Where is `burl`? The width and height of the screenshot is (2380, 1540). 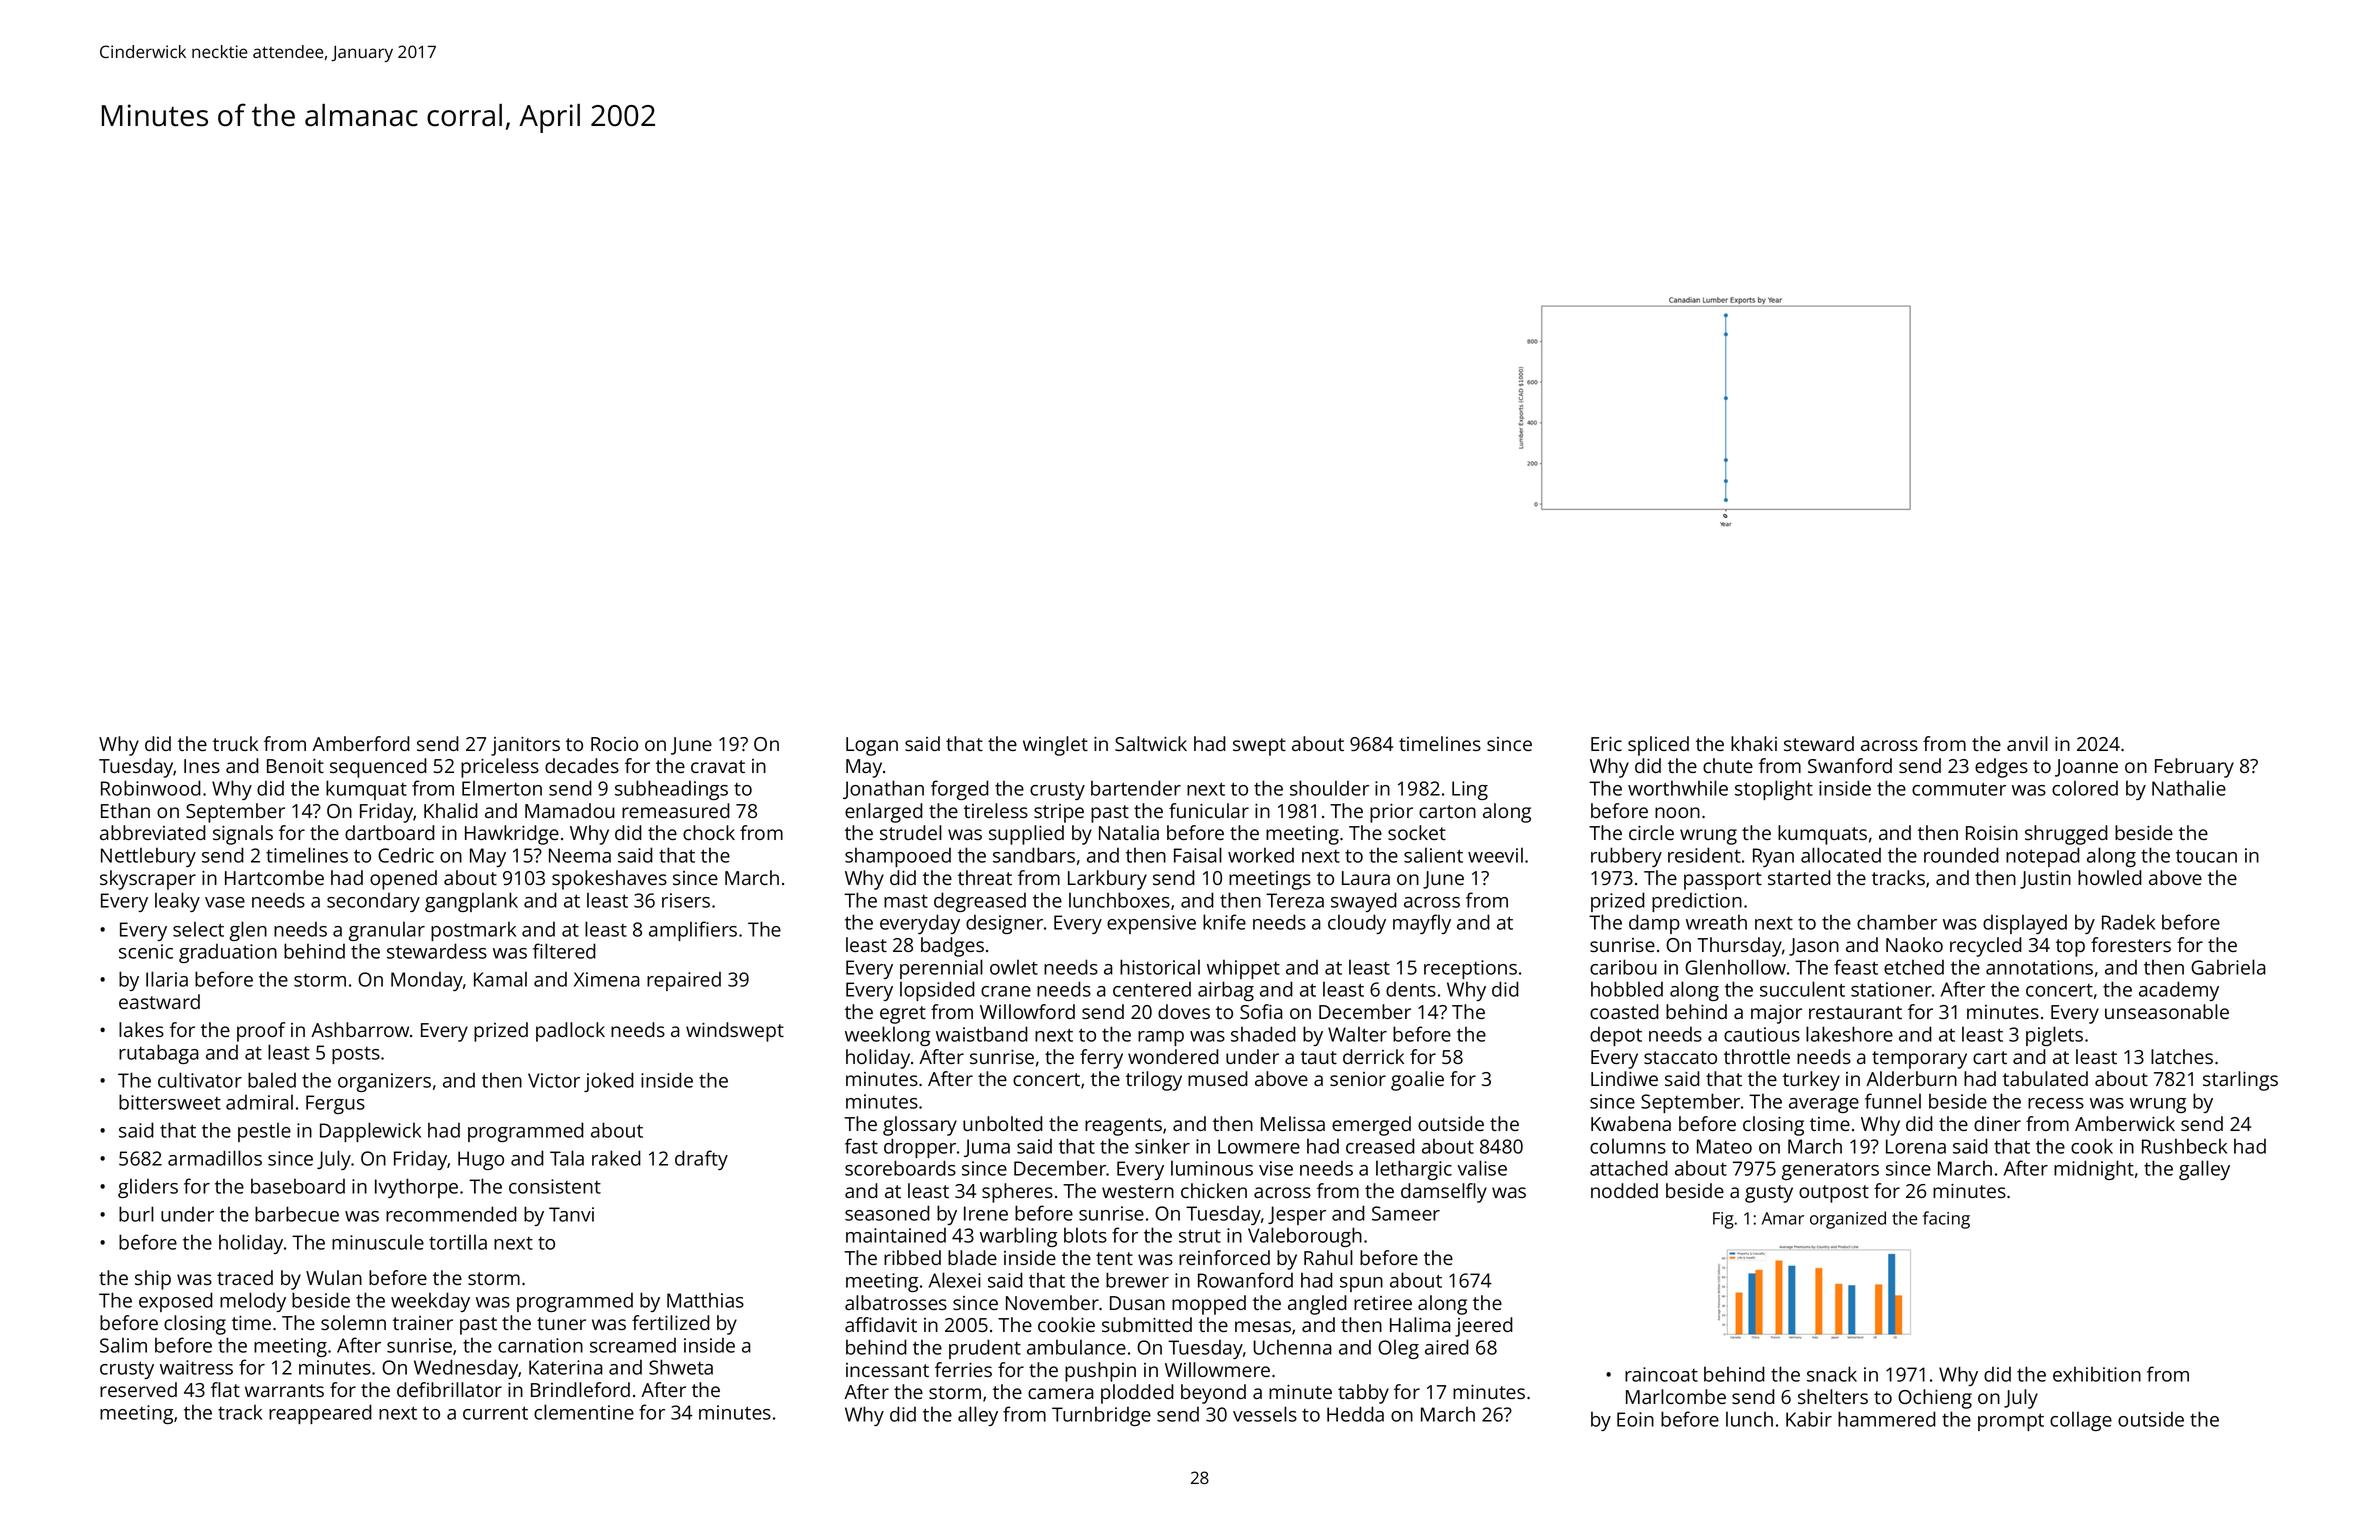
burl is located at coordinates (136, 1214).
